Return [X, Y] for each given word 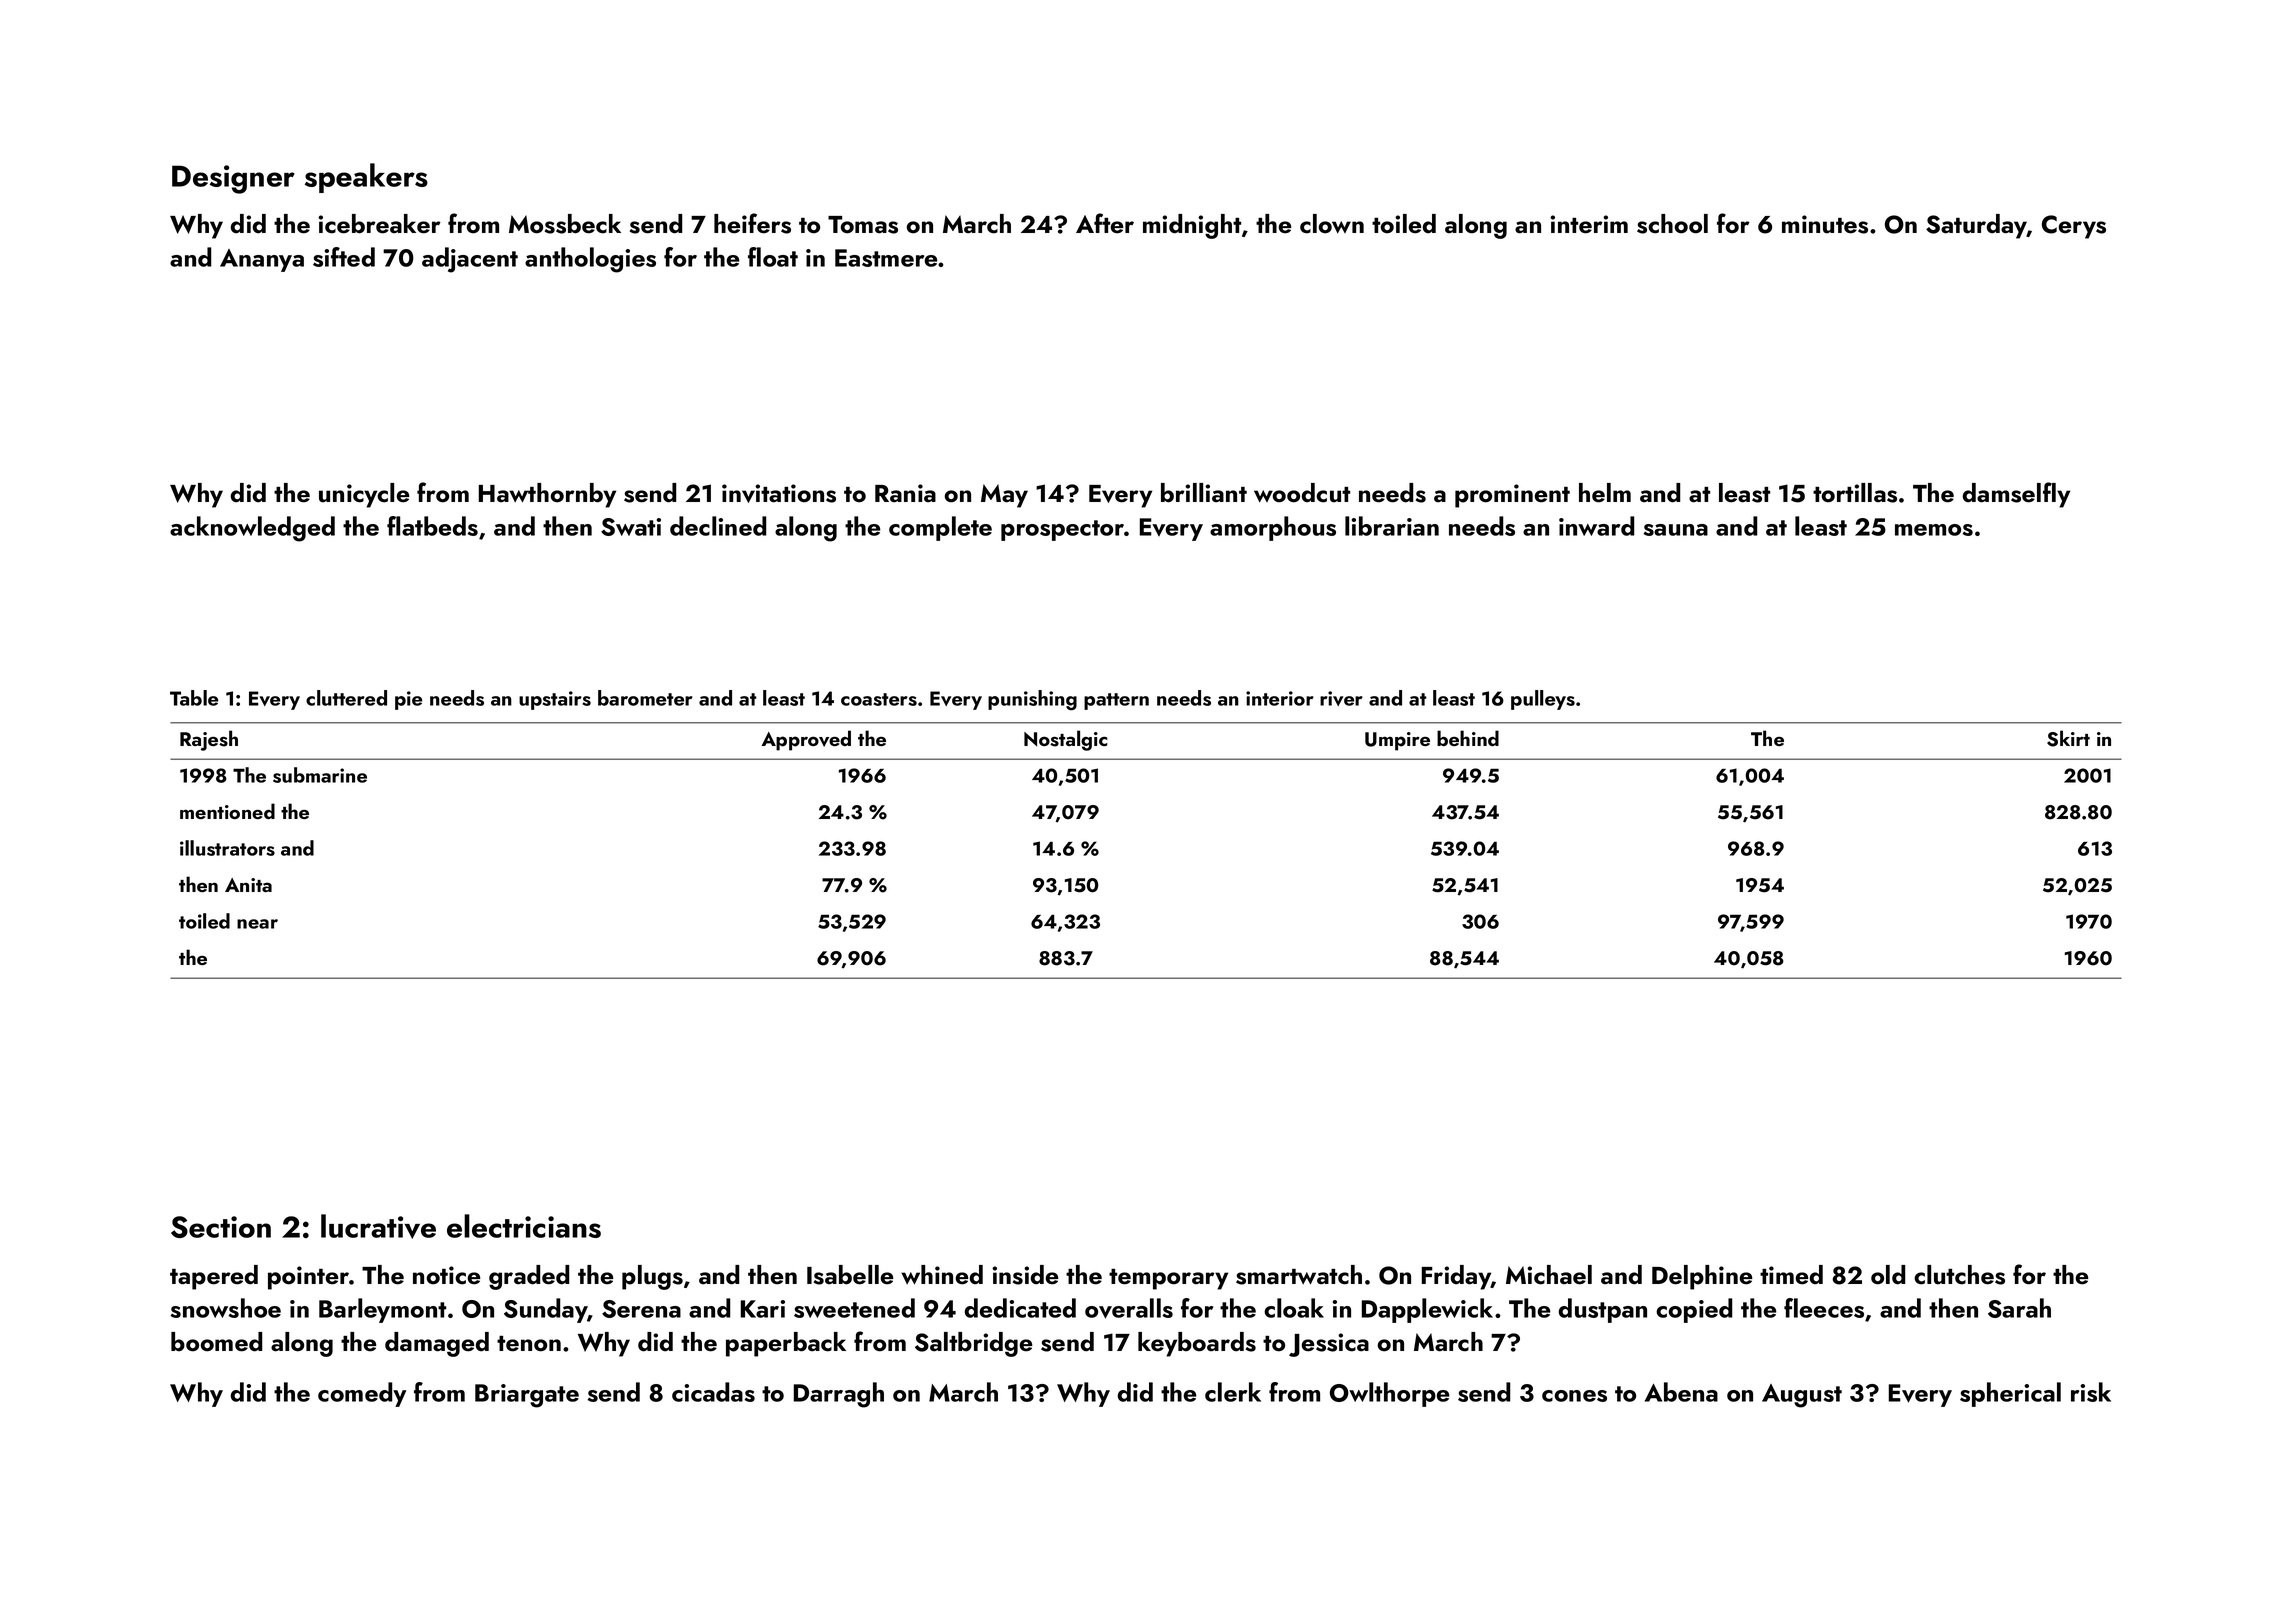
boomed [216, 1342]
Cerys [2074, 227]
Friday [1456, 1277]
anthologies [590, 260]
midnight [1192, 226]
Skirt [2068, 738]
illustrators [227, 848]
